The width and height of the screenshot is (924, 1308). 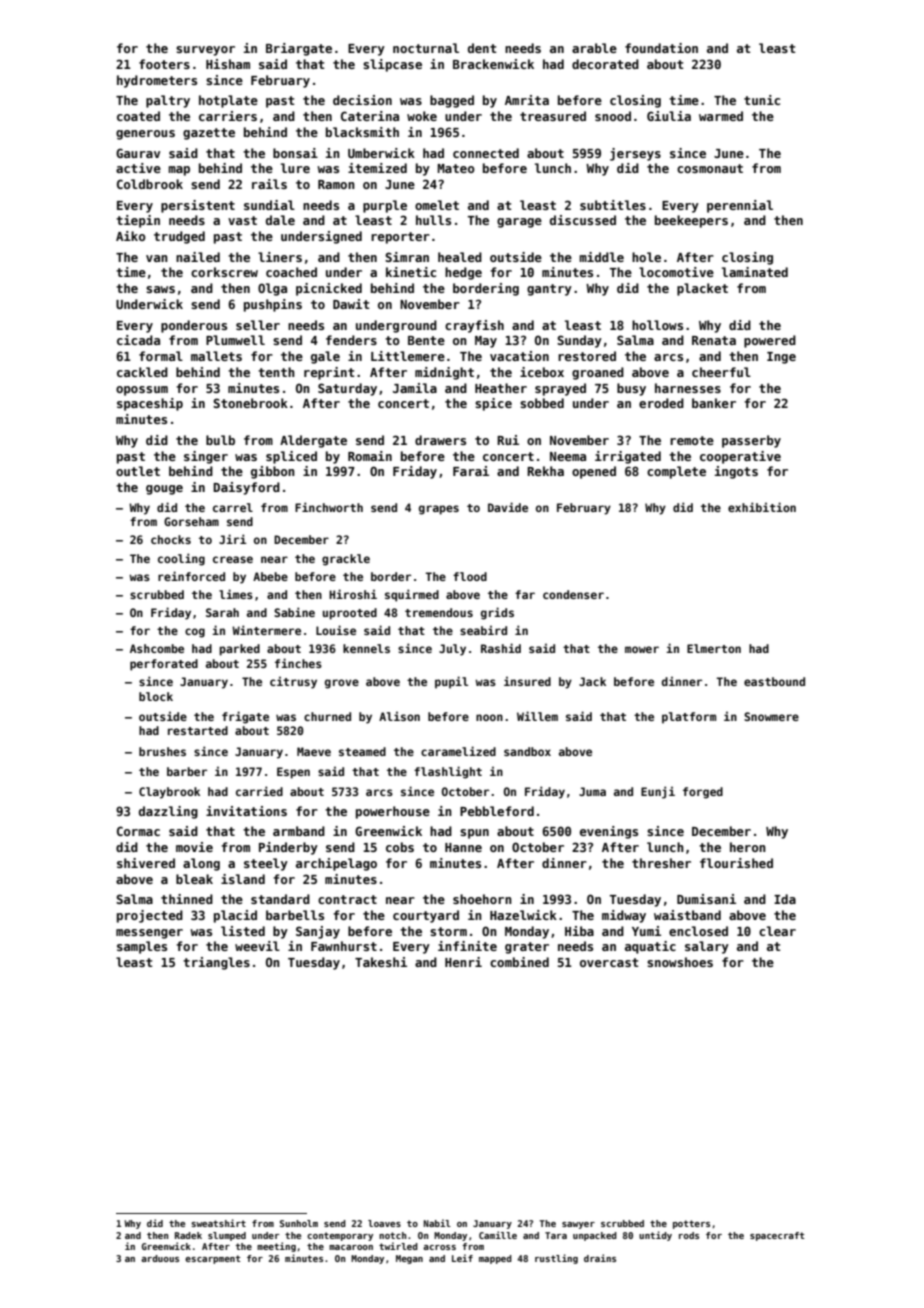 I want to click on Giulia, so click(x=669, y=116).
